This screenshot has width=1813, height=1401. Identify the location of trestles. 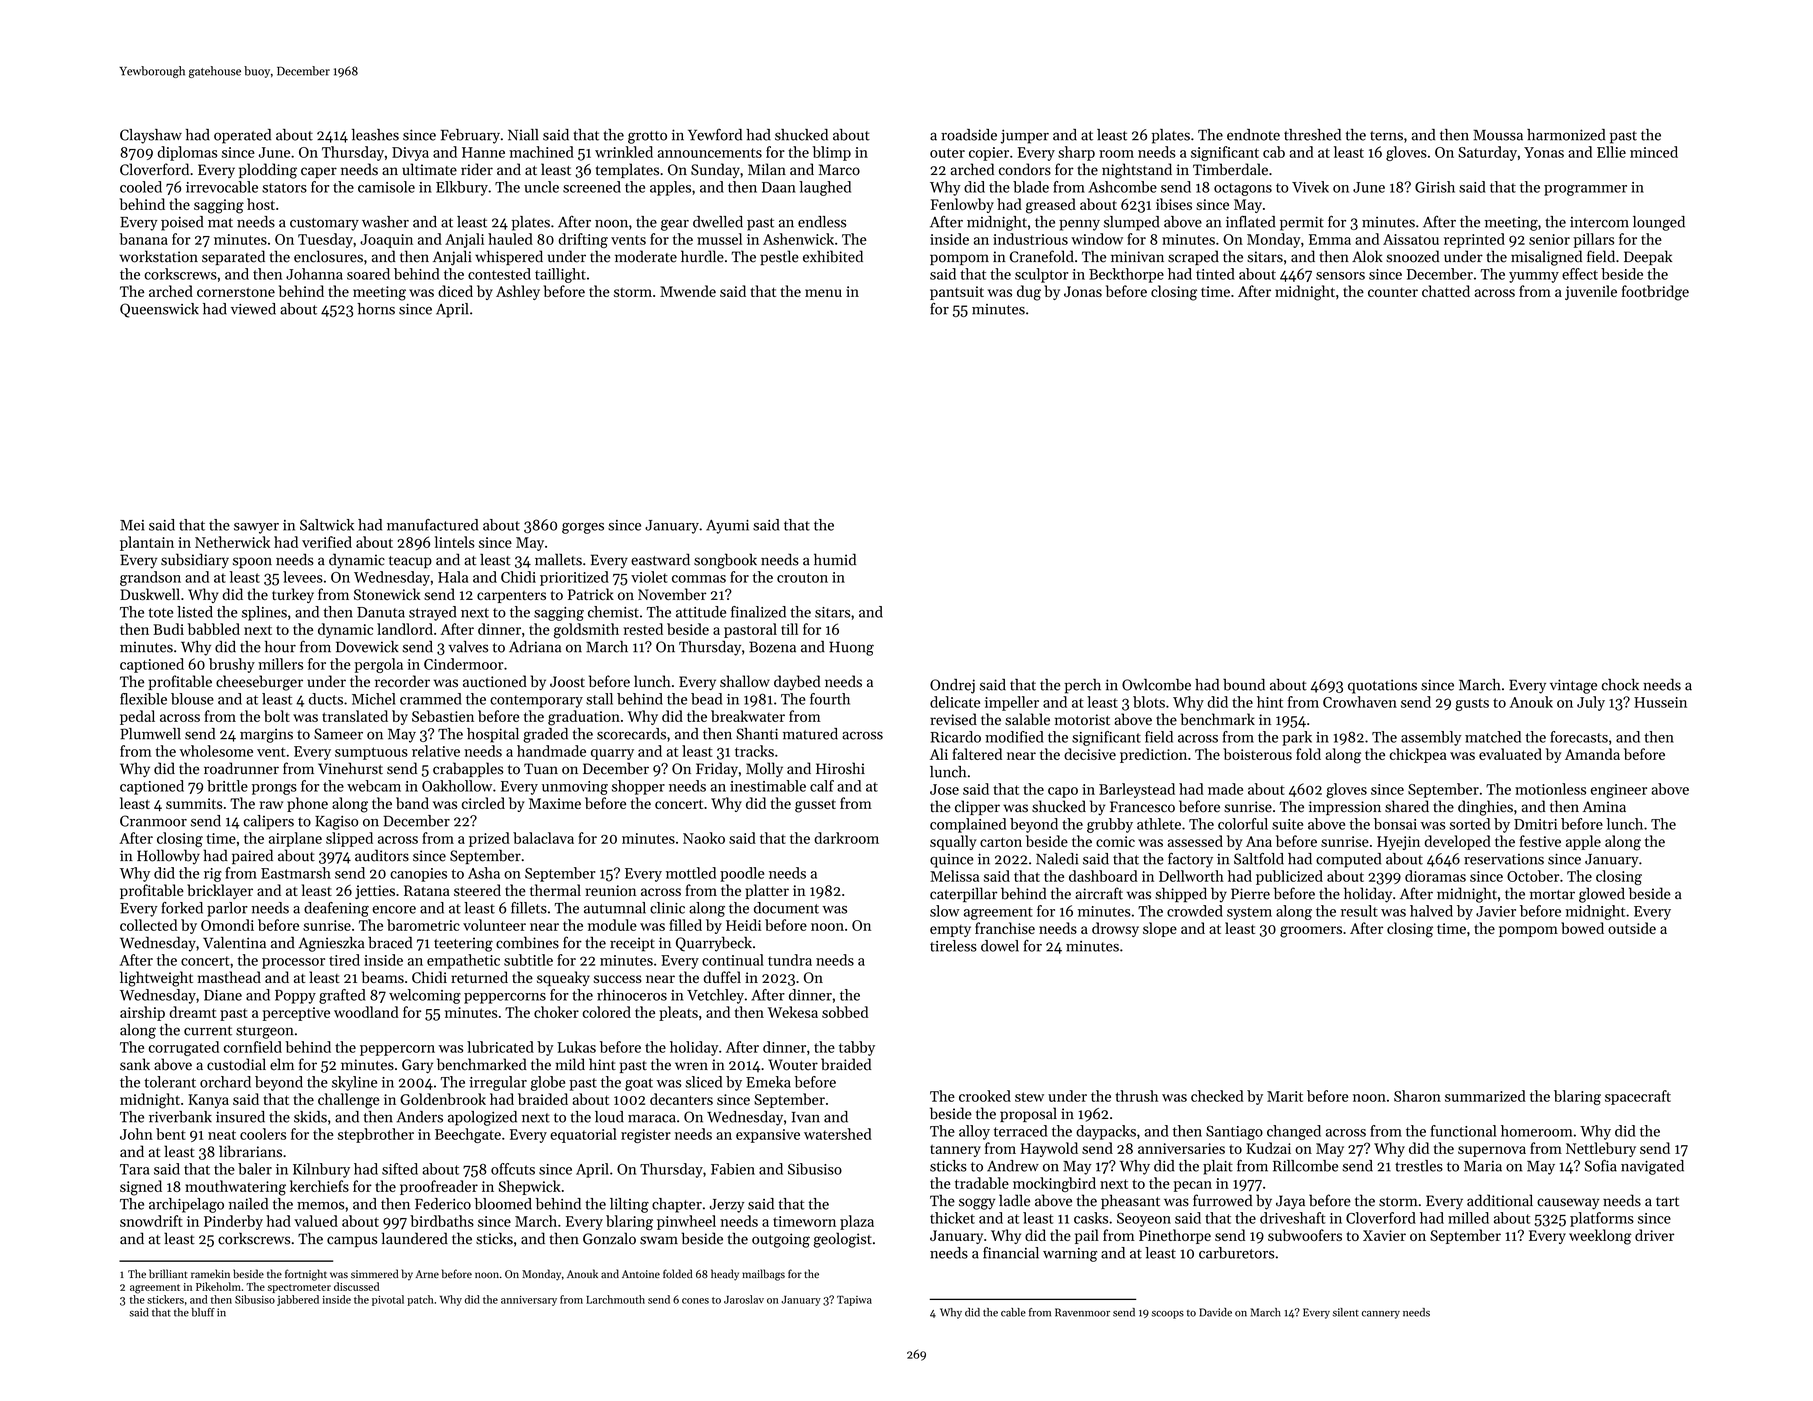
(1419, 1166).
